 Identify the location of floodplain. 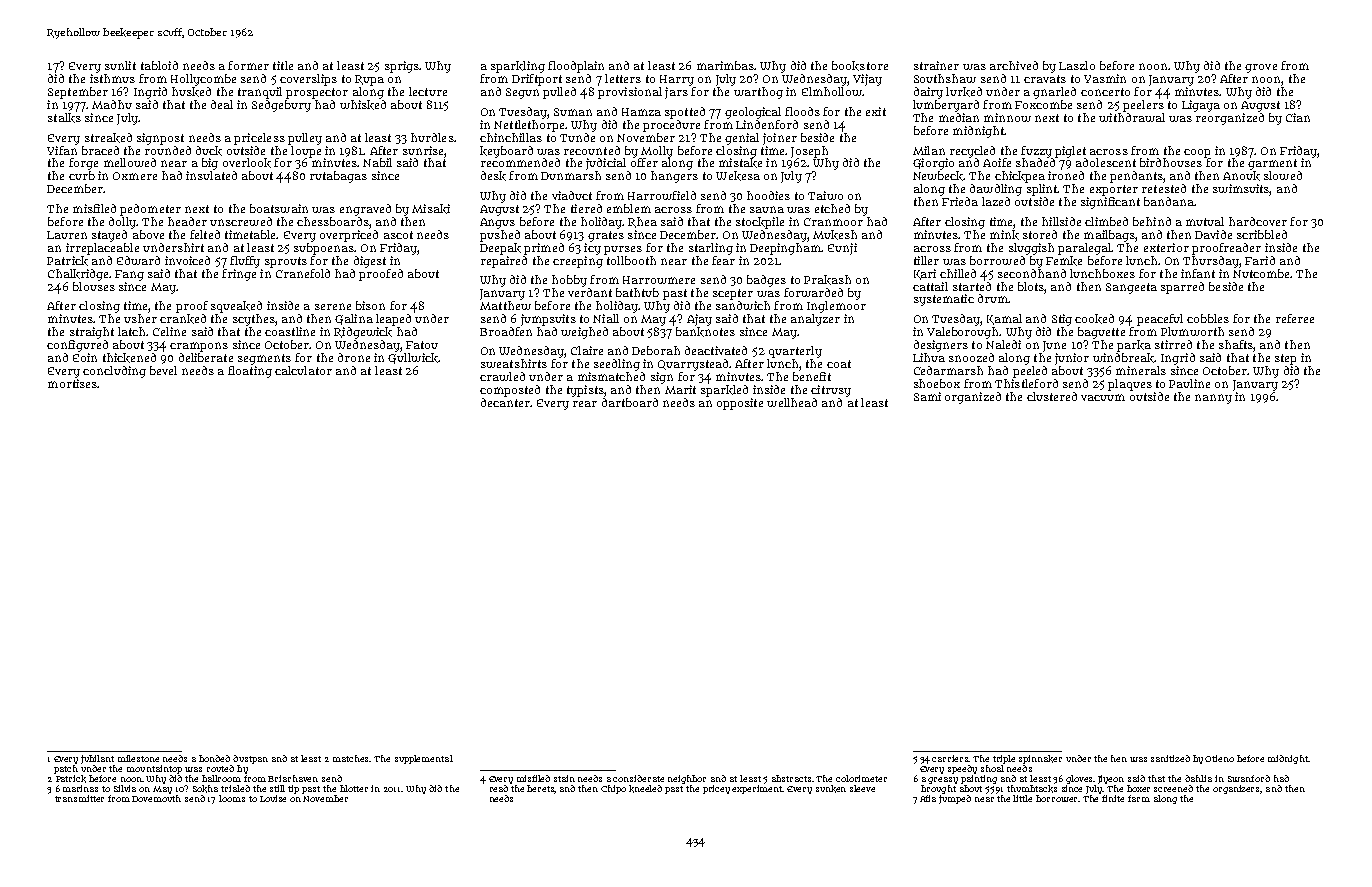
(576, 67).
